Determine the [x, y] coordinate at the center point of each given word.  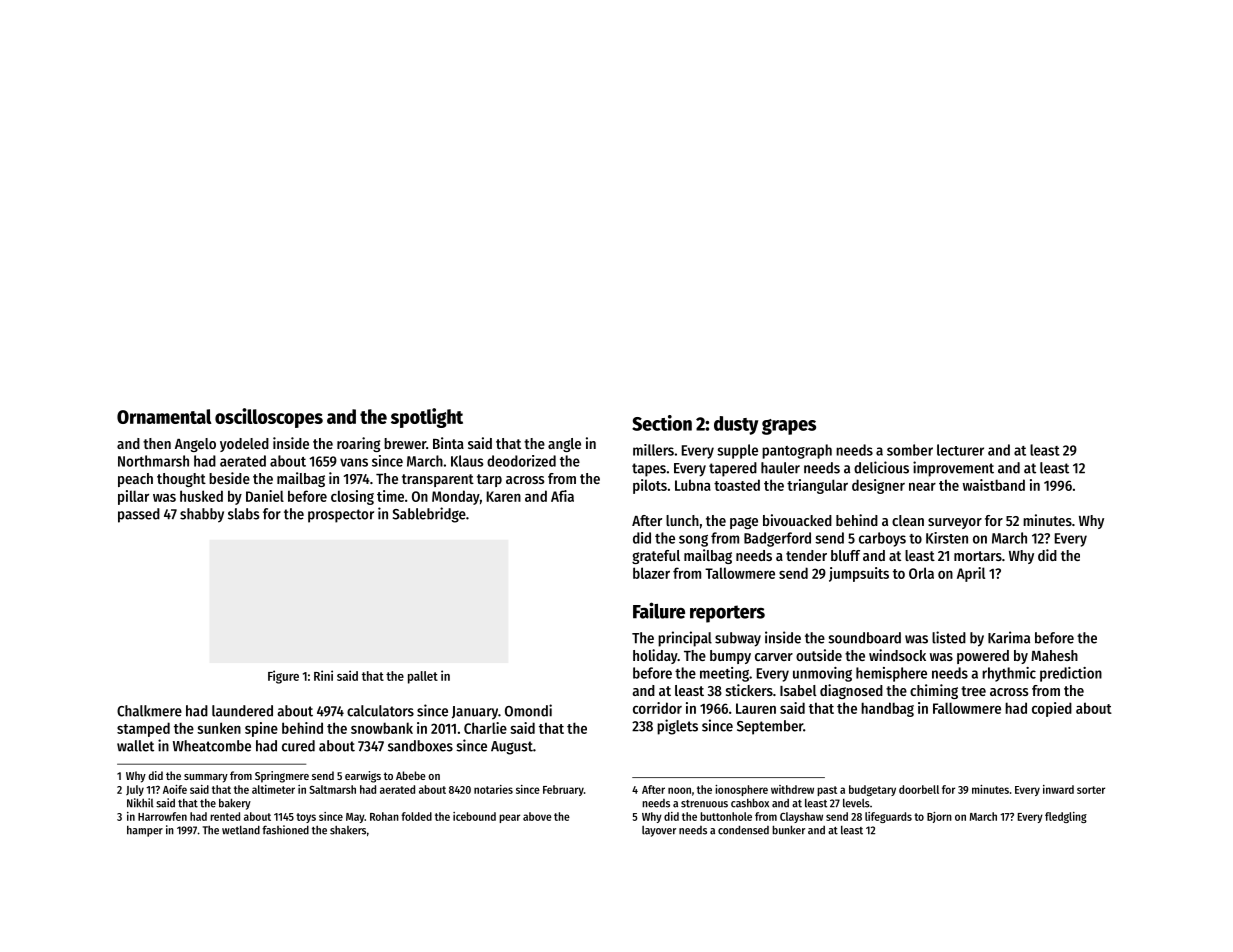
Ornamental [164, 416]
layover [659, 831]
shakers [348, 830]
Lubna [693, 485]
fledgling [1066, 817]
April [971, 574]
